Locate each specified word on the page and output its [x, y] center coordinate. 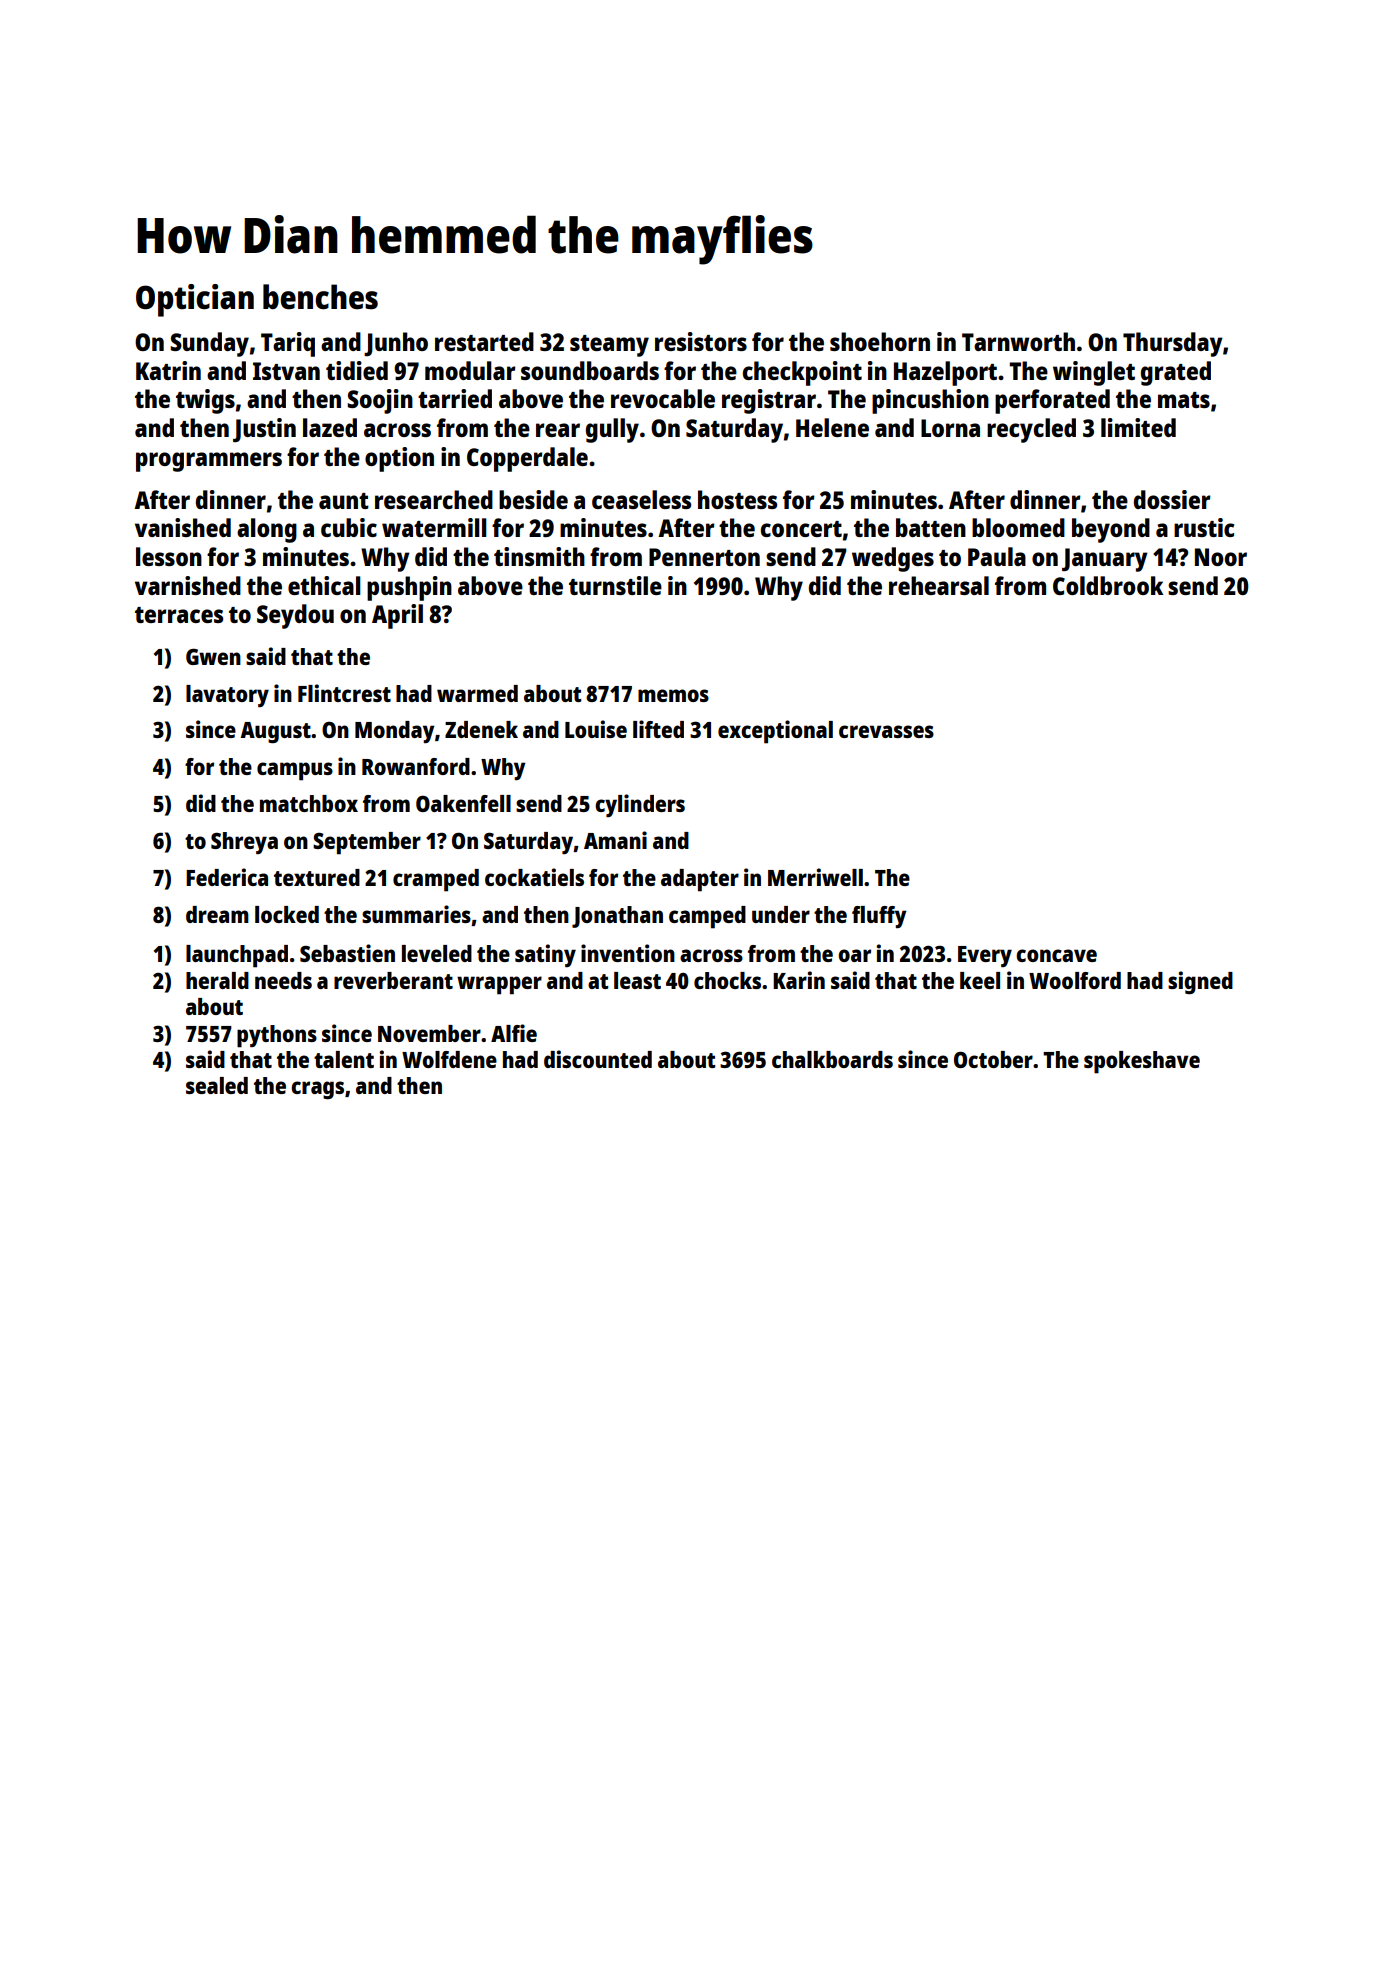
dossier [1172, 499]
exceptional [775, 732]
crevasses [886, 731]
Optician [195, 300]
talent [344, 1059]
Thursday [1173, 344]
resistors [701, 341]
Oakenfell [463, 803]
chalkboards [832, 1059]
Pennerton [704, 557]
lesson [169, 556]
